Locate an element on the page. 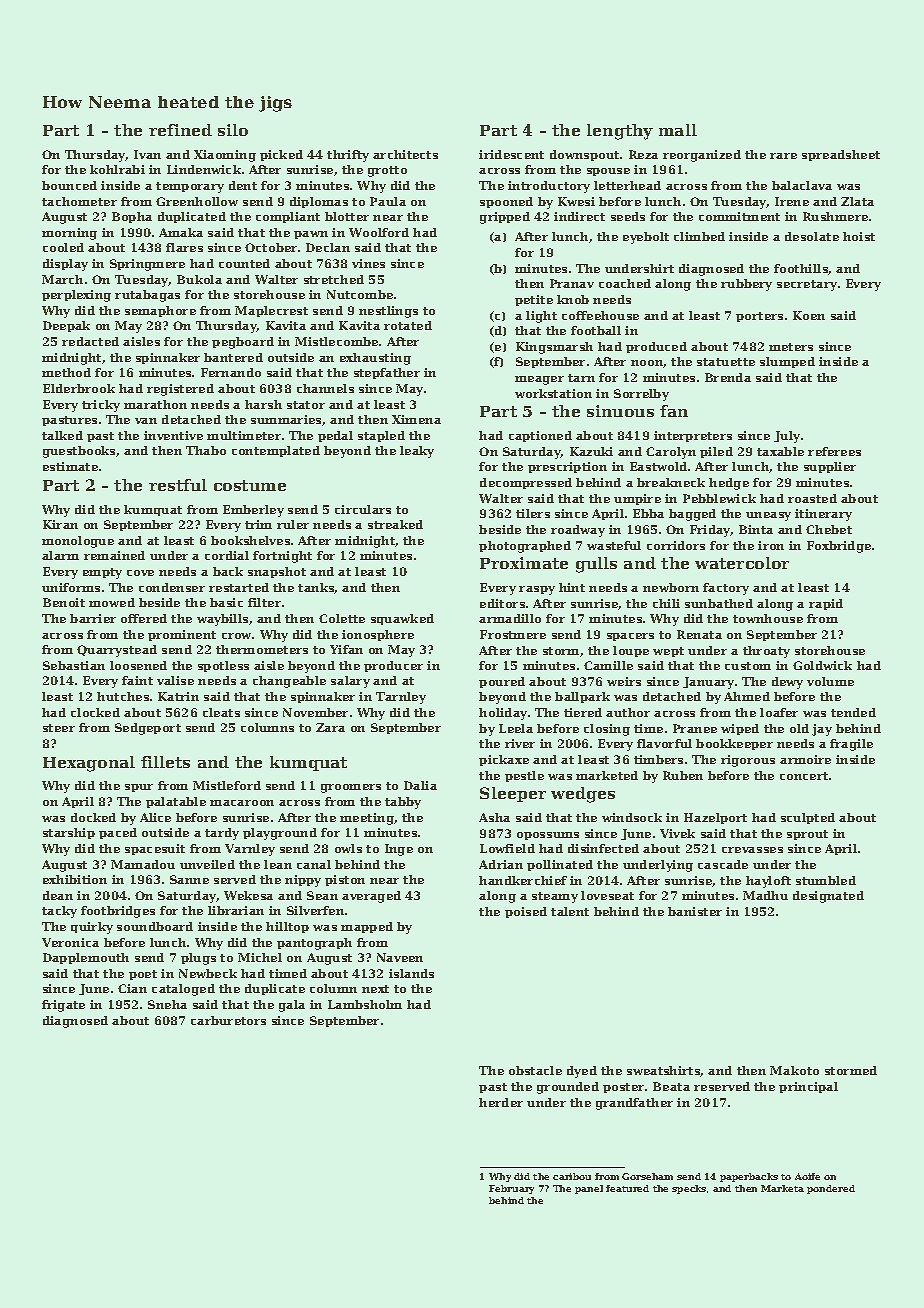 The width and height of the image is (924, 1308). tricky is located at coordinates (101, 406).
